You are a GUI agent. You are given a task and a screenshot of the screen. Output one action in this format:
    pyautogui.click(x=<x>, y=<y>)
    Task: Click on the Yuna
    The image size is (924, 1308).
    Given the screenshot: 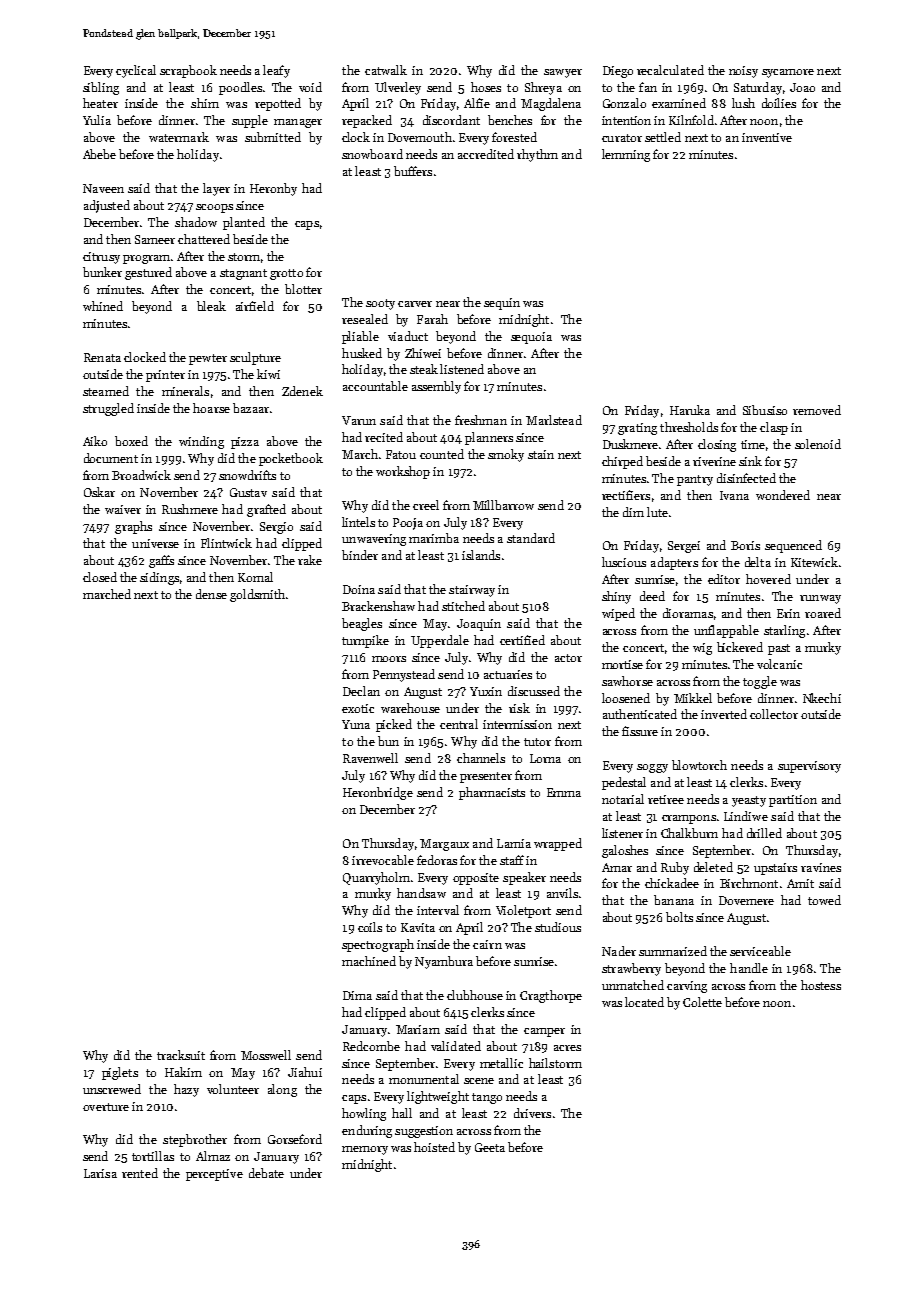 What is the action you would take?
    pyautogui.click(x=356, y=724)
